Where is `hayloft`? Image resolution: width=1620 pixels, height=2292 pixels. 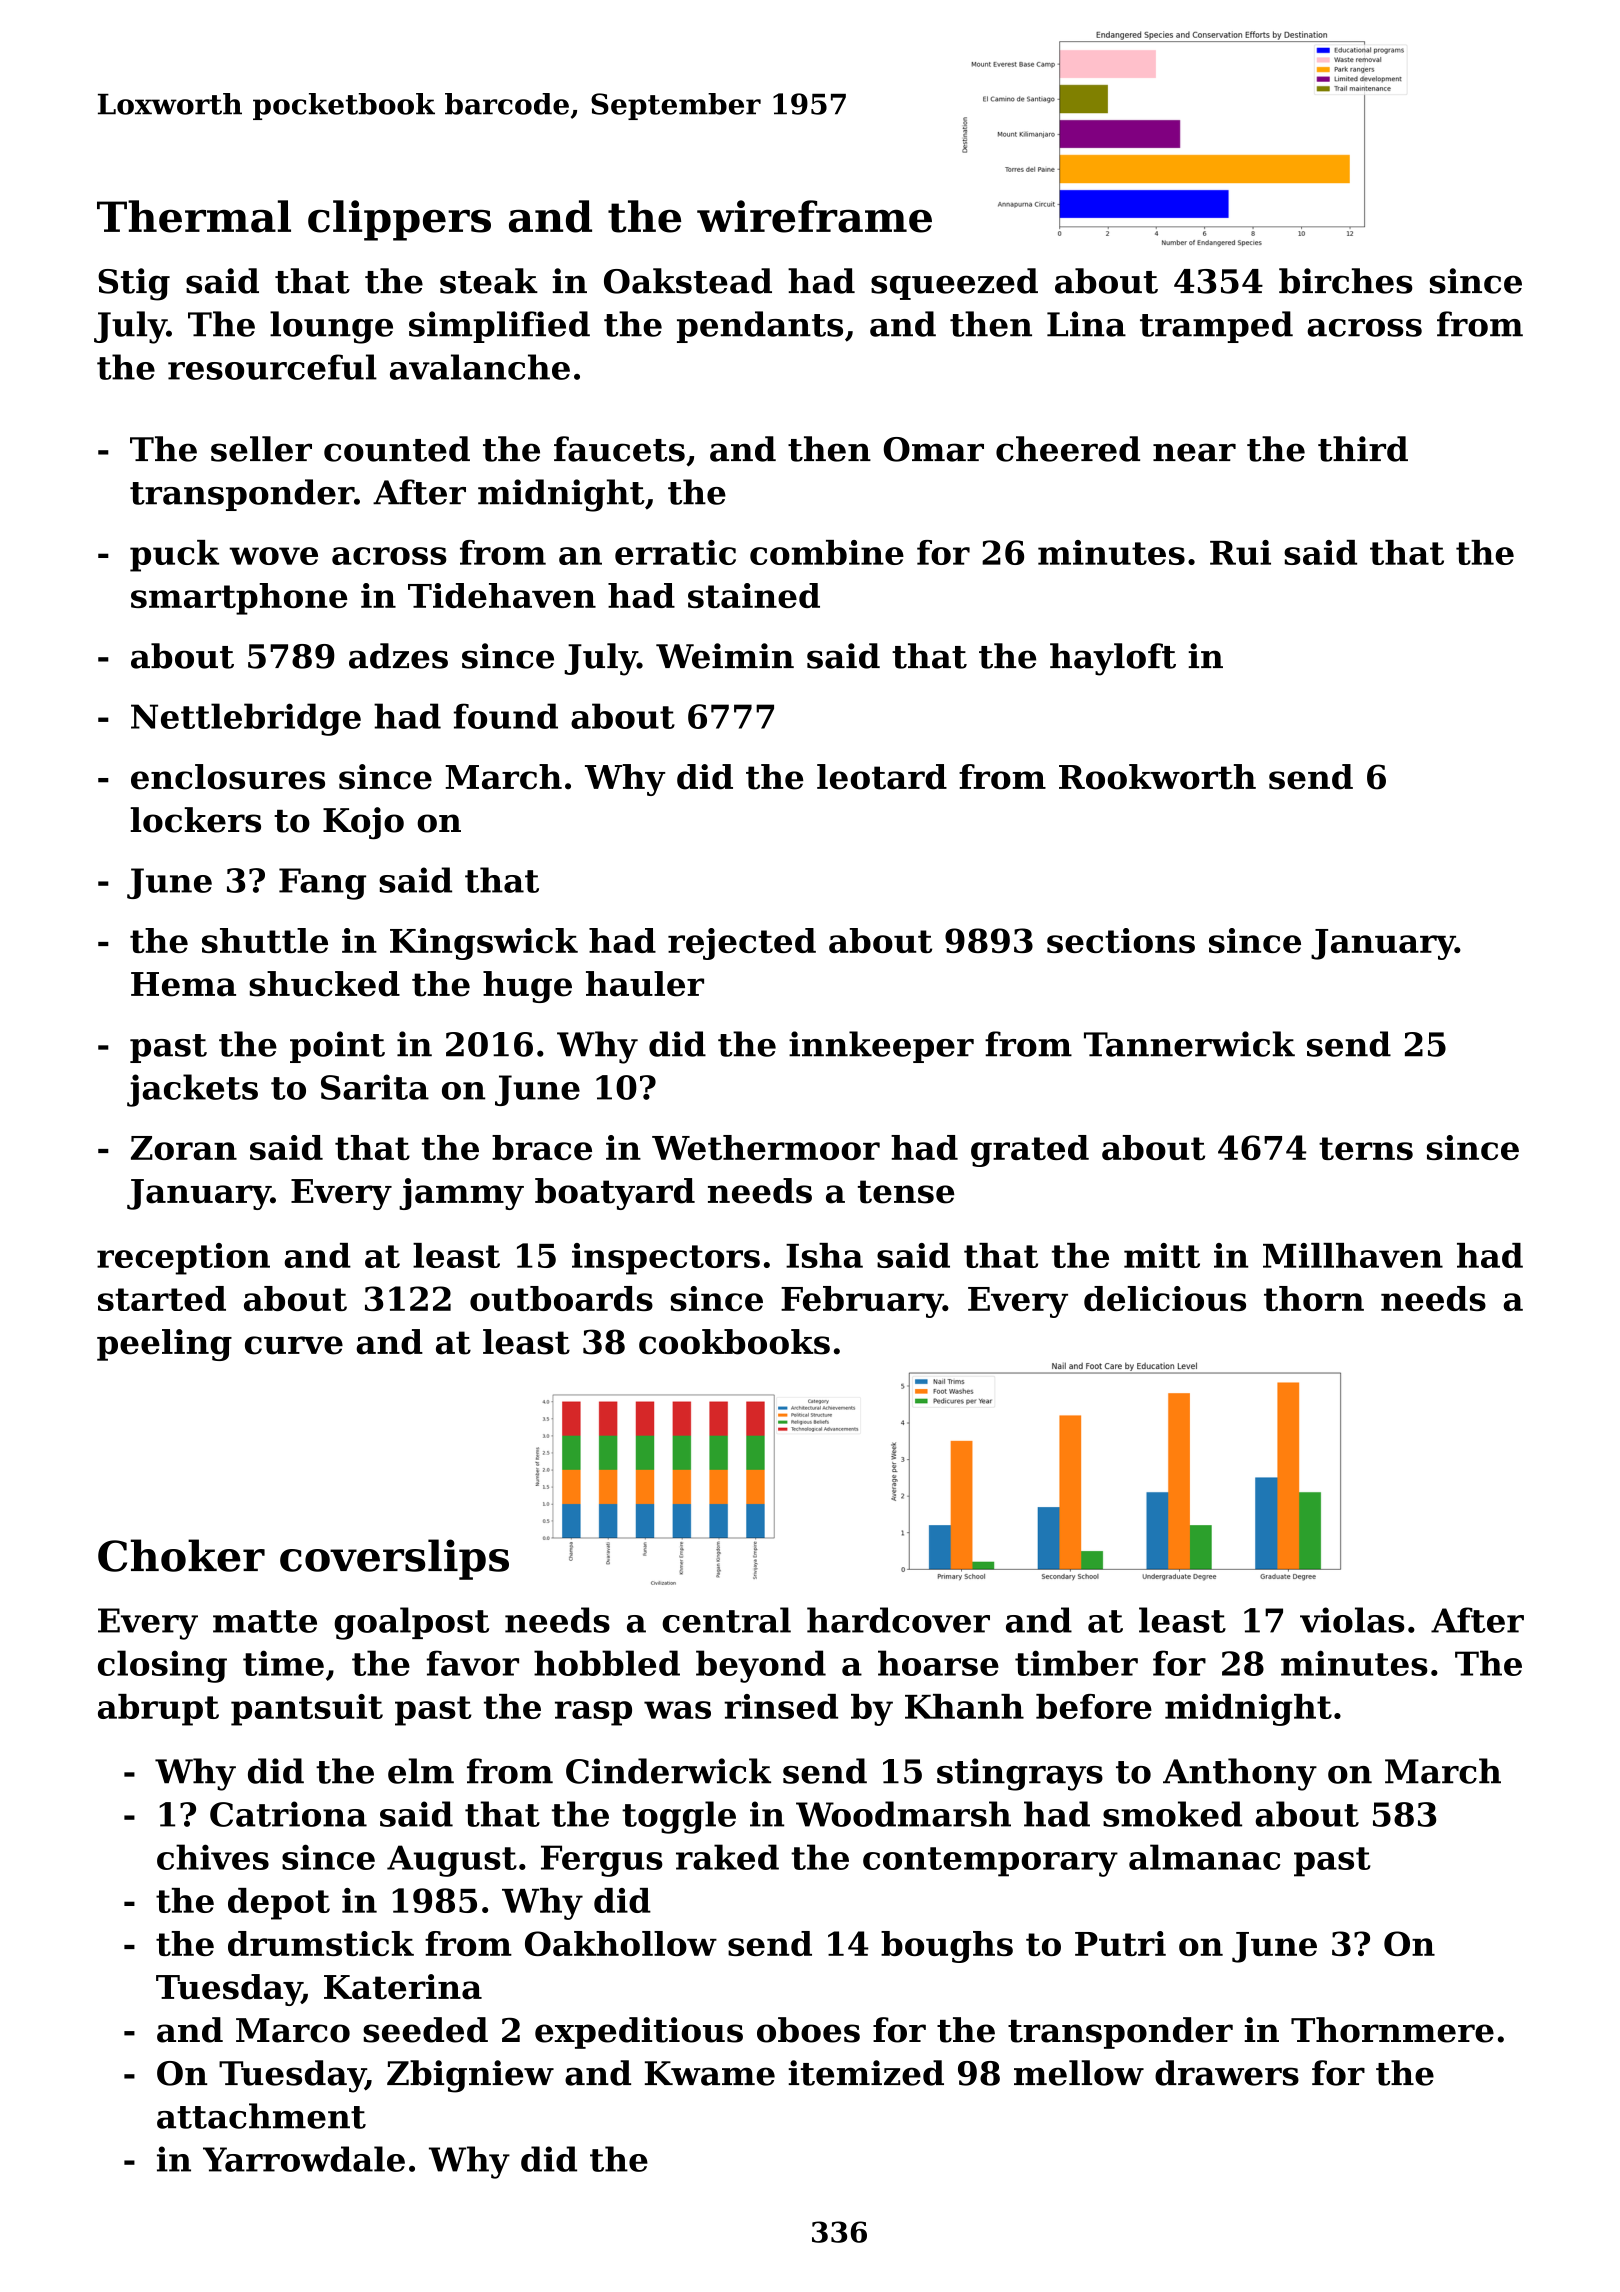 hayloft is located at coordinates (1113, 659).
